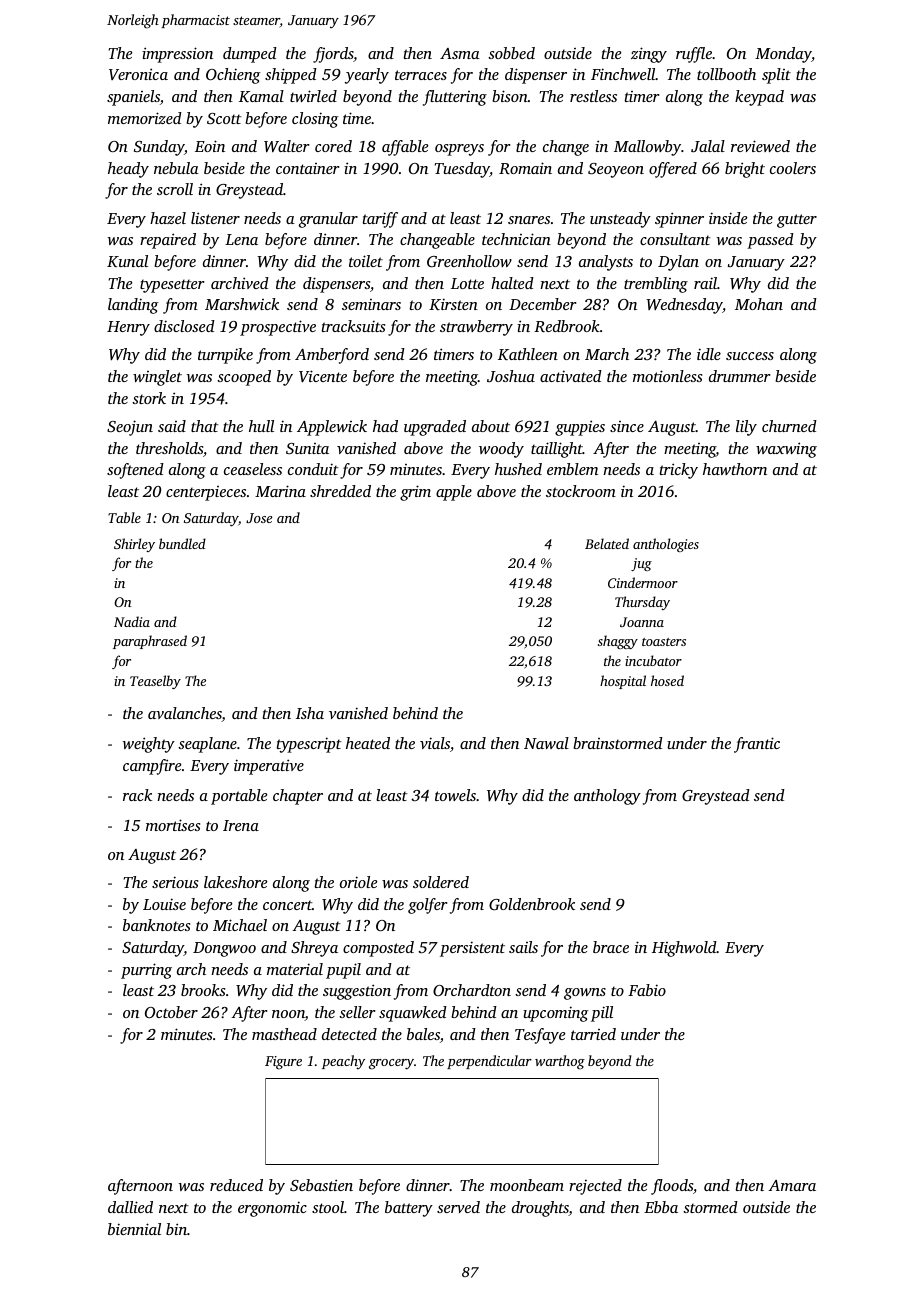 The width and height of the screenshot is (924, 1308). I want to click on frantic, so click(757, 745).
